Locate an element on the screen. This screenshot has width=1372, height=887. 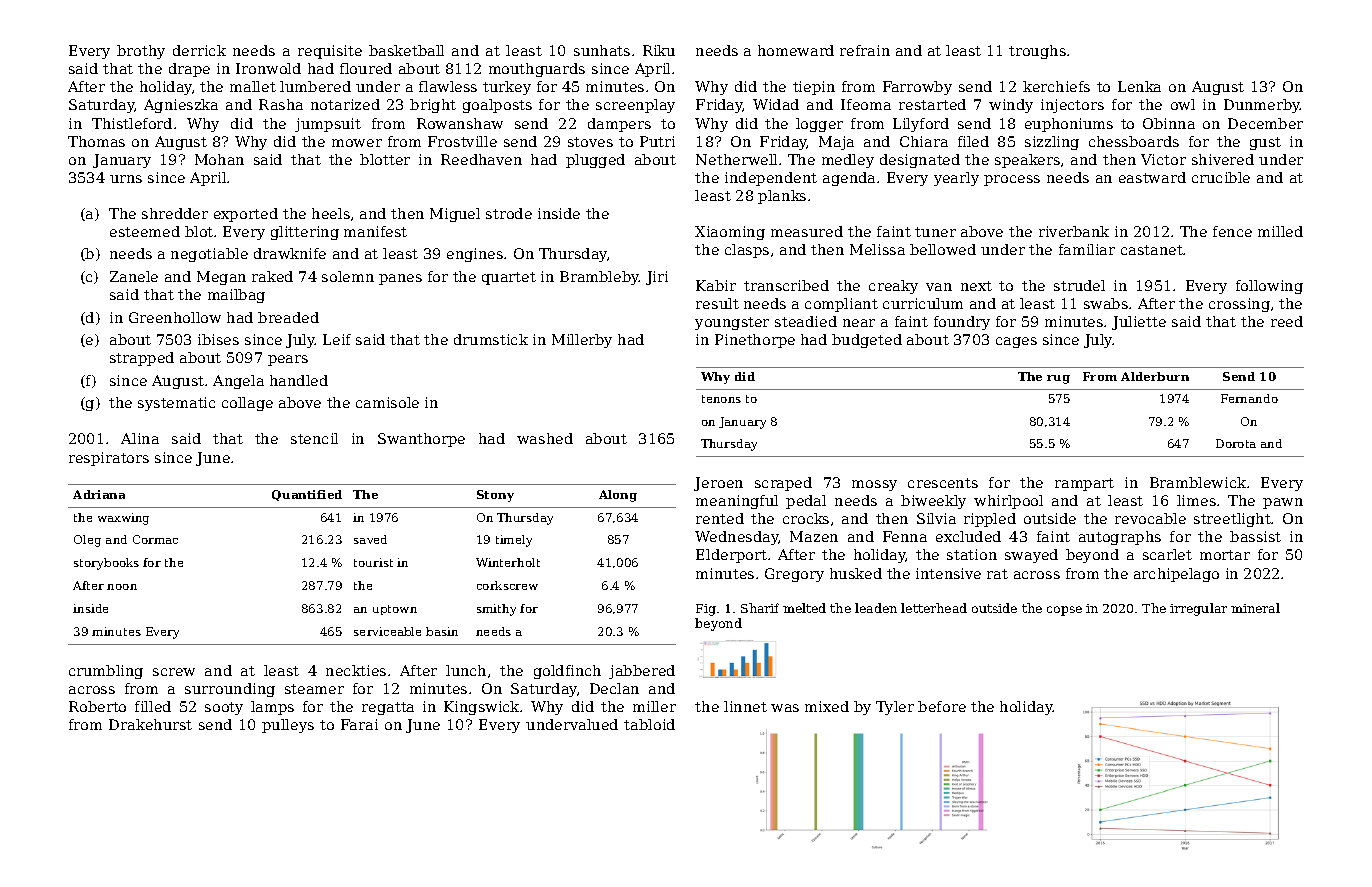
noon is located at coordinates (122, 587).
